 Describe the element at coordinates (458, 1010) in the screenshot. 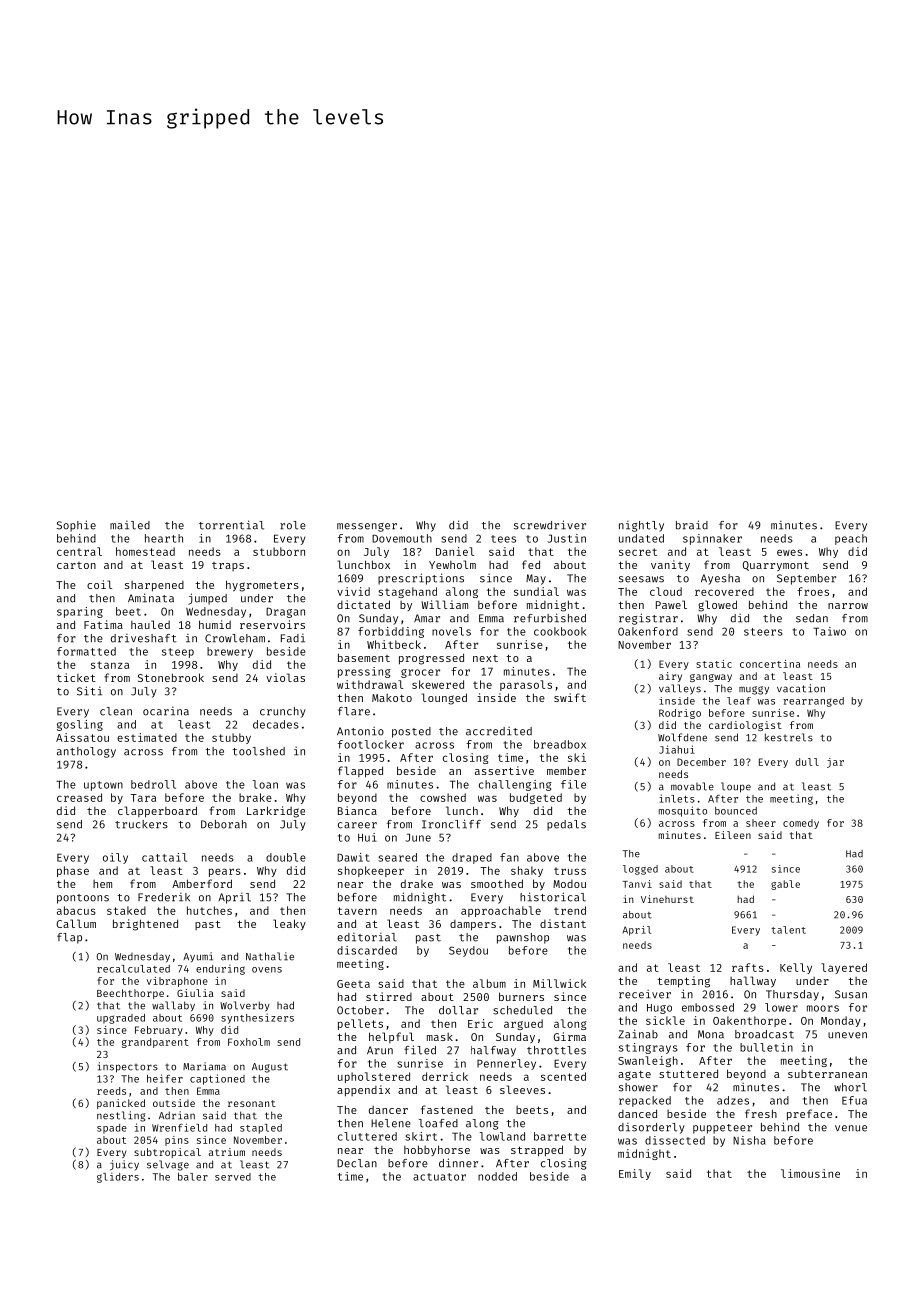

I see `dollar` at that location.
